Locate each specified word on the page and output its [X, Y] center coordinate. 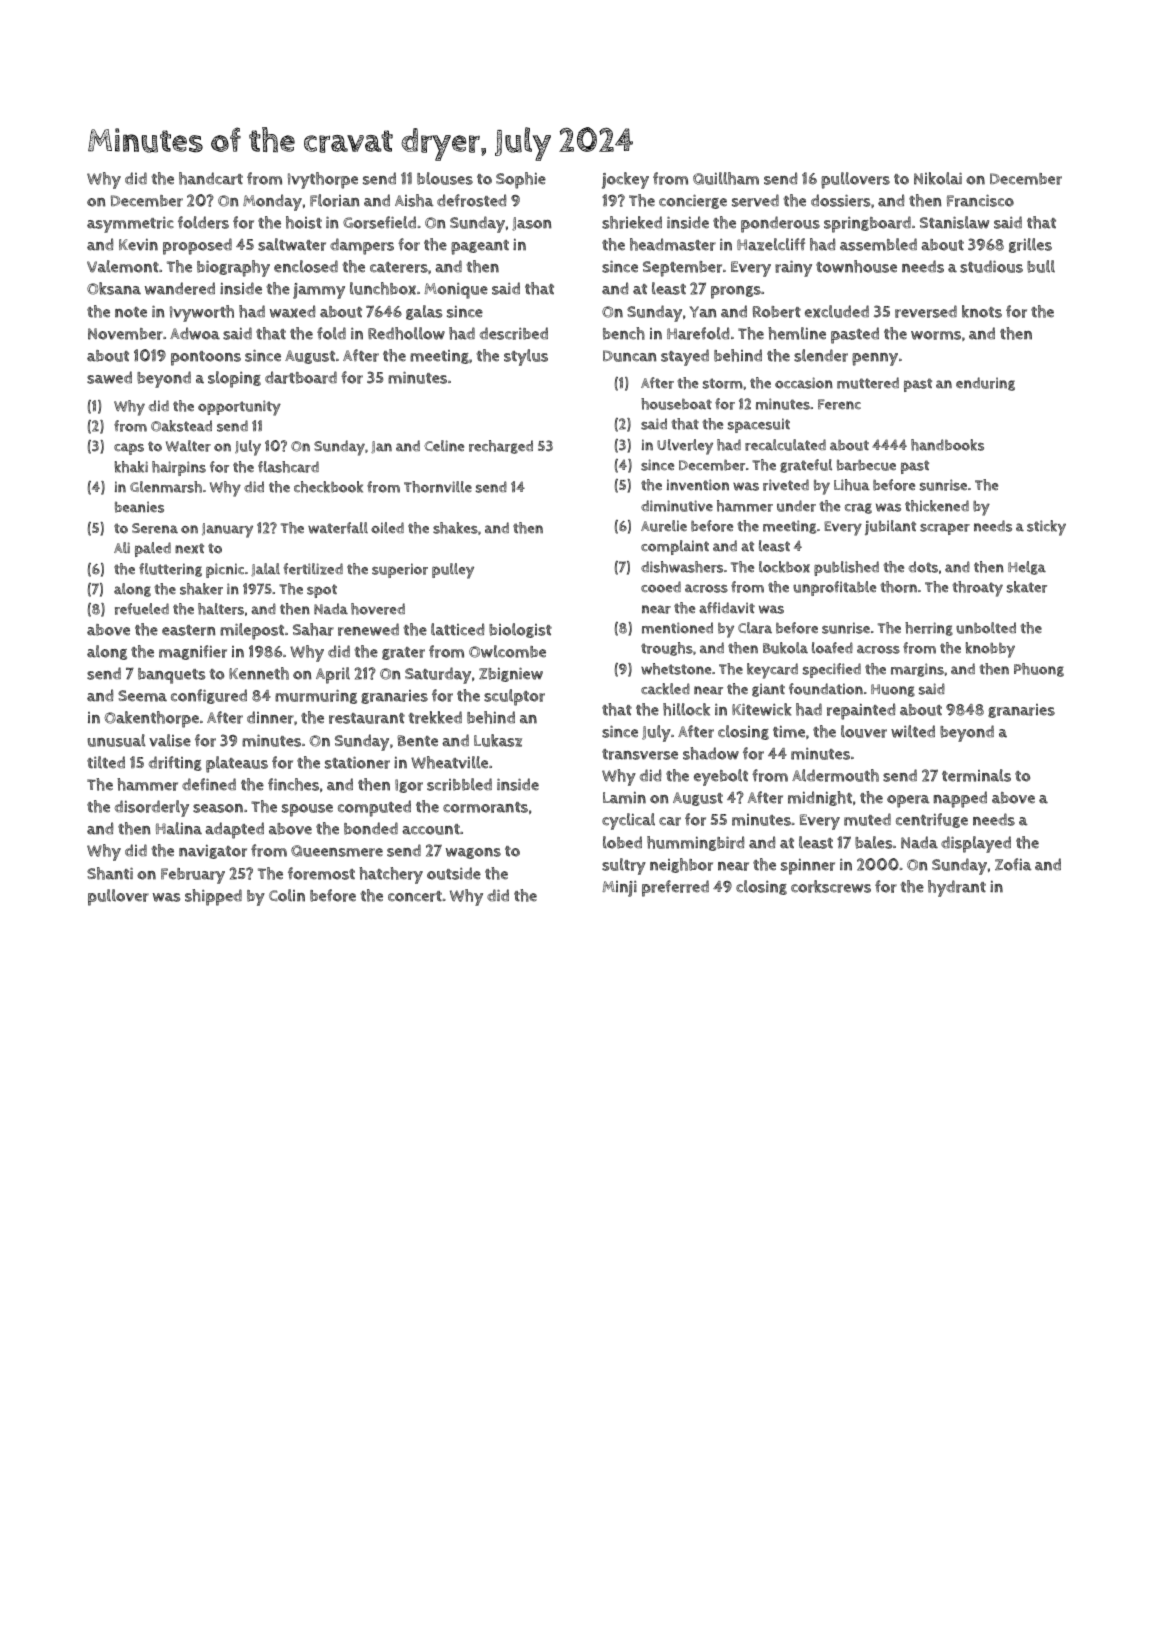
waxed [292, 311]
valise [170, 740]
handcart [211, 178]
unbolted [986, 628]
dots [923, 567]
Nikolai [938, 178]
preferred [675, 888]
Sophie [521, 180]
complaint [675, 547]
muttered [868, 383]
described [514, 333]
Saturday [438, 675]
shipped [213, 897]
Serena [155, 528]
